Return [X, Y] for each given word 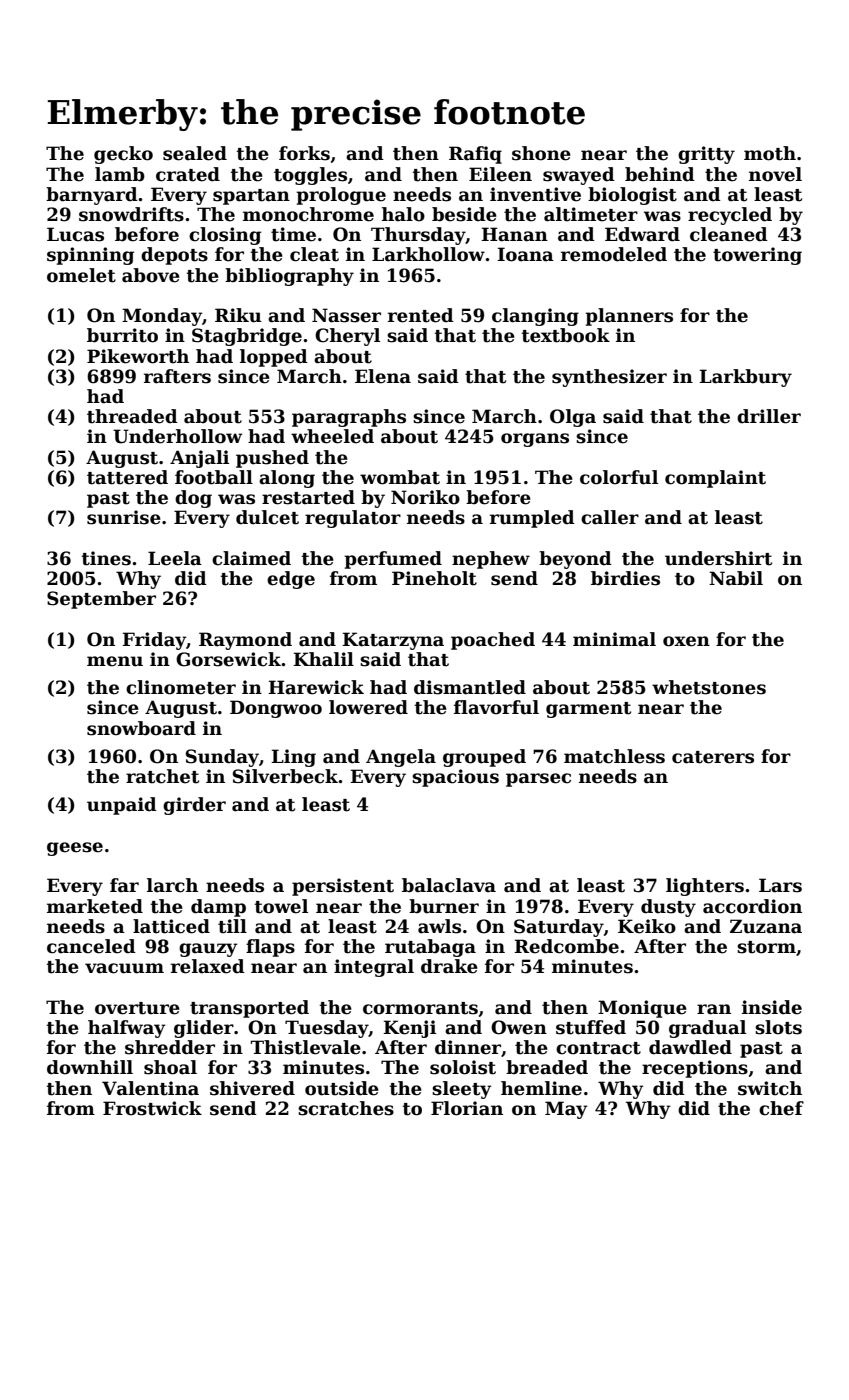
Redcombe [566, 946]
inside [772, 1007]
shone [541, 153]
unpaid [122, 806]
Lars [780, 885]
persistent [343, 887]
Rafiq [475, 155]
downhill [90, 1067]
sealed [195, 153]
